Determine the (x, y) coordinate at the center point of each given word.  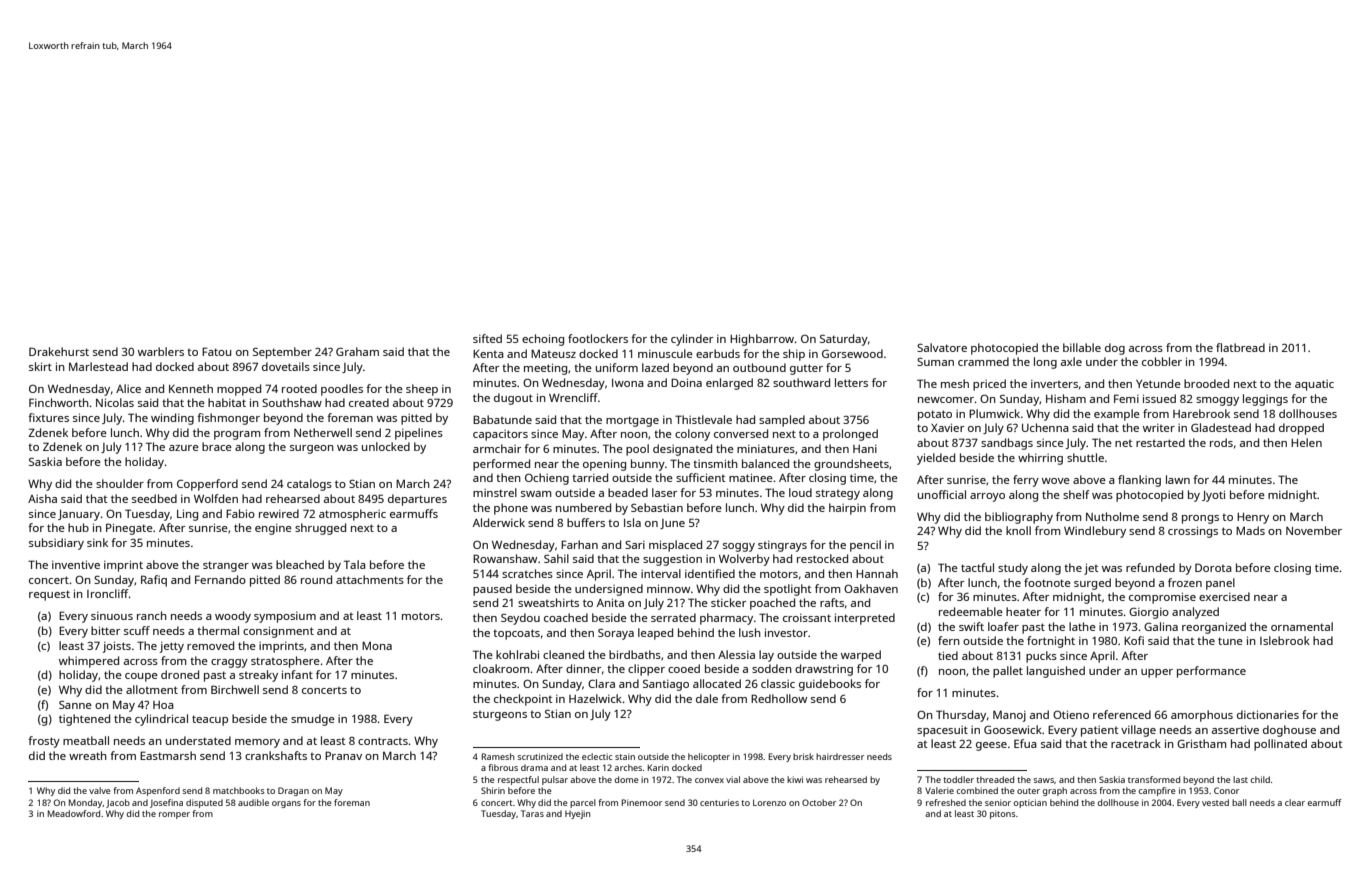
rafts (832, 602)
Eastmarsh (168, 755)
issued (1159, 398)
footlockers (598, 338)
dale (707, 698)
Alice (128, 388)
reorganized (1214, 628)
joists (117, 647)
